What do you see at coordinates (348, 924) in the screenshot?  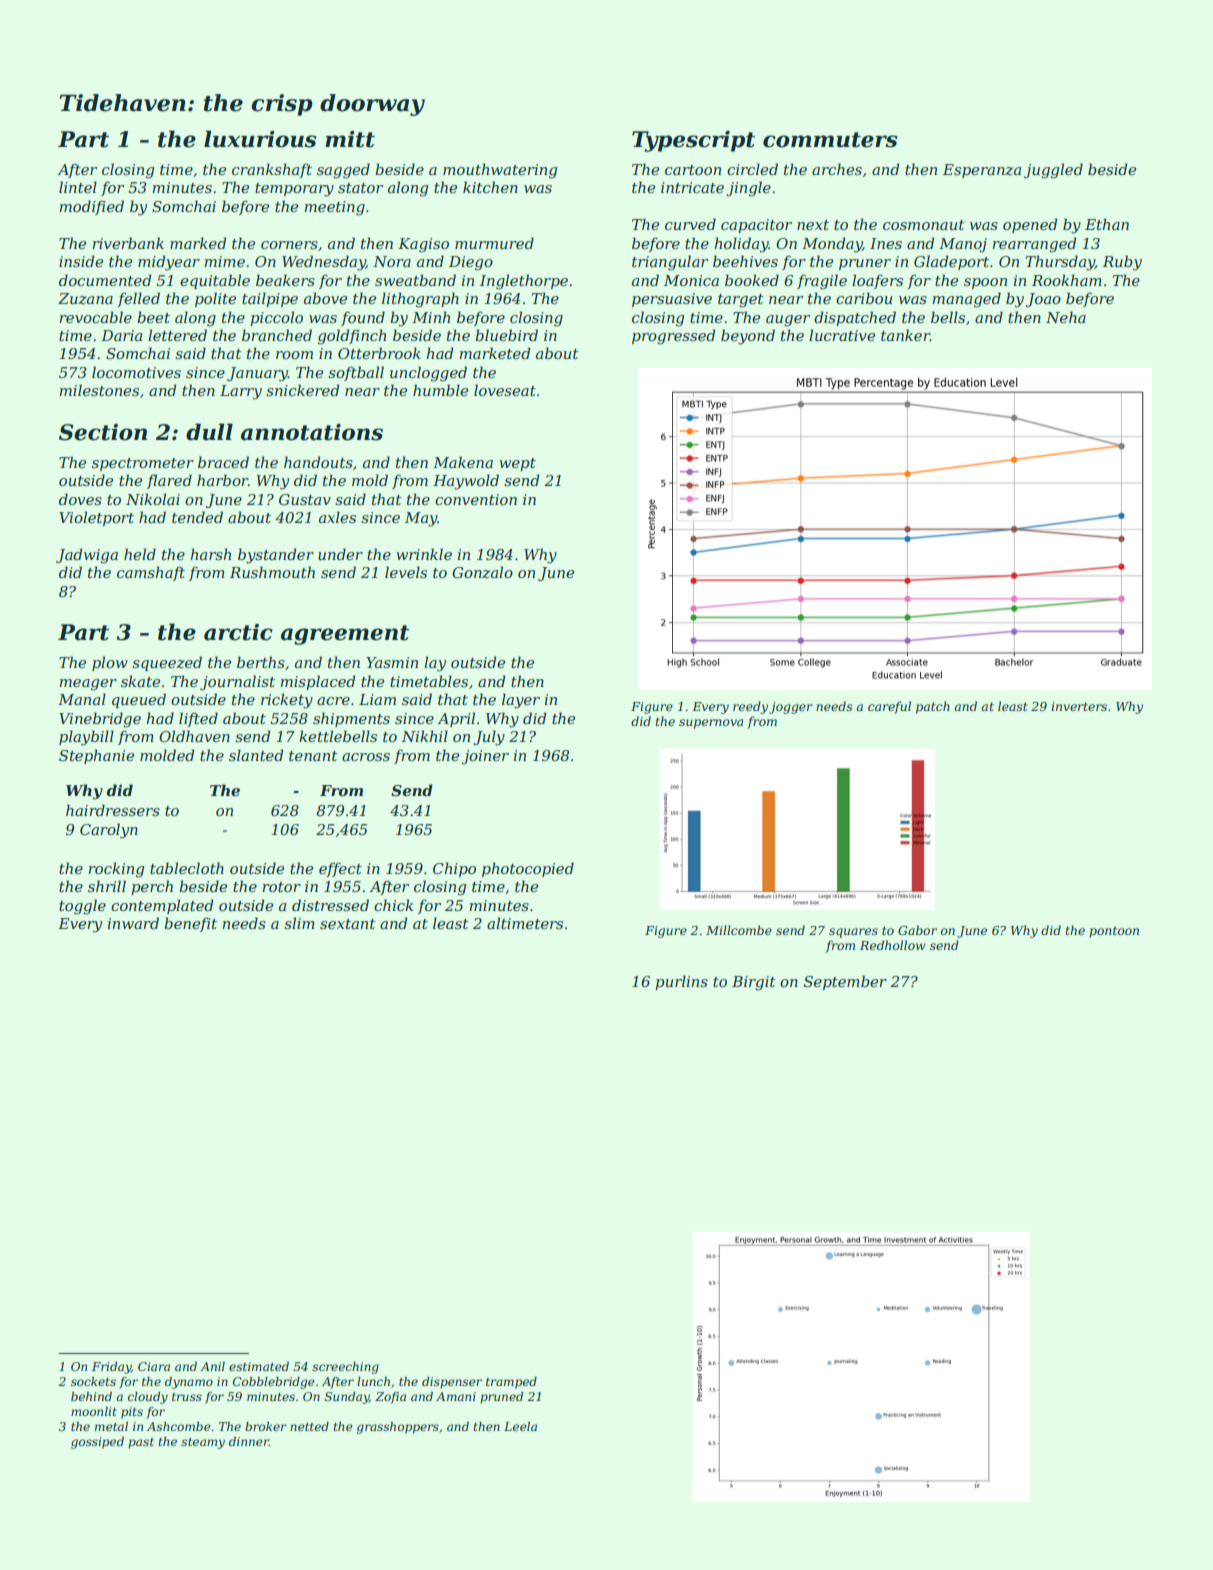 I see `sextant` at bounding box center [348, 924].
